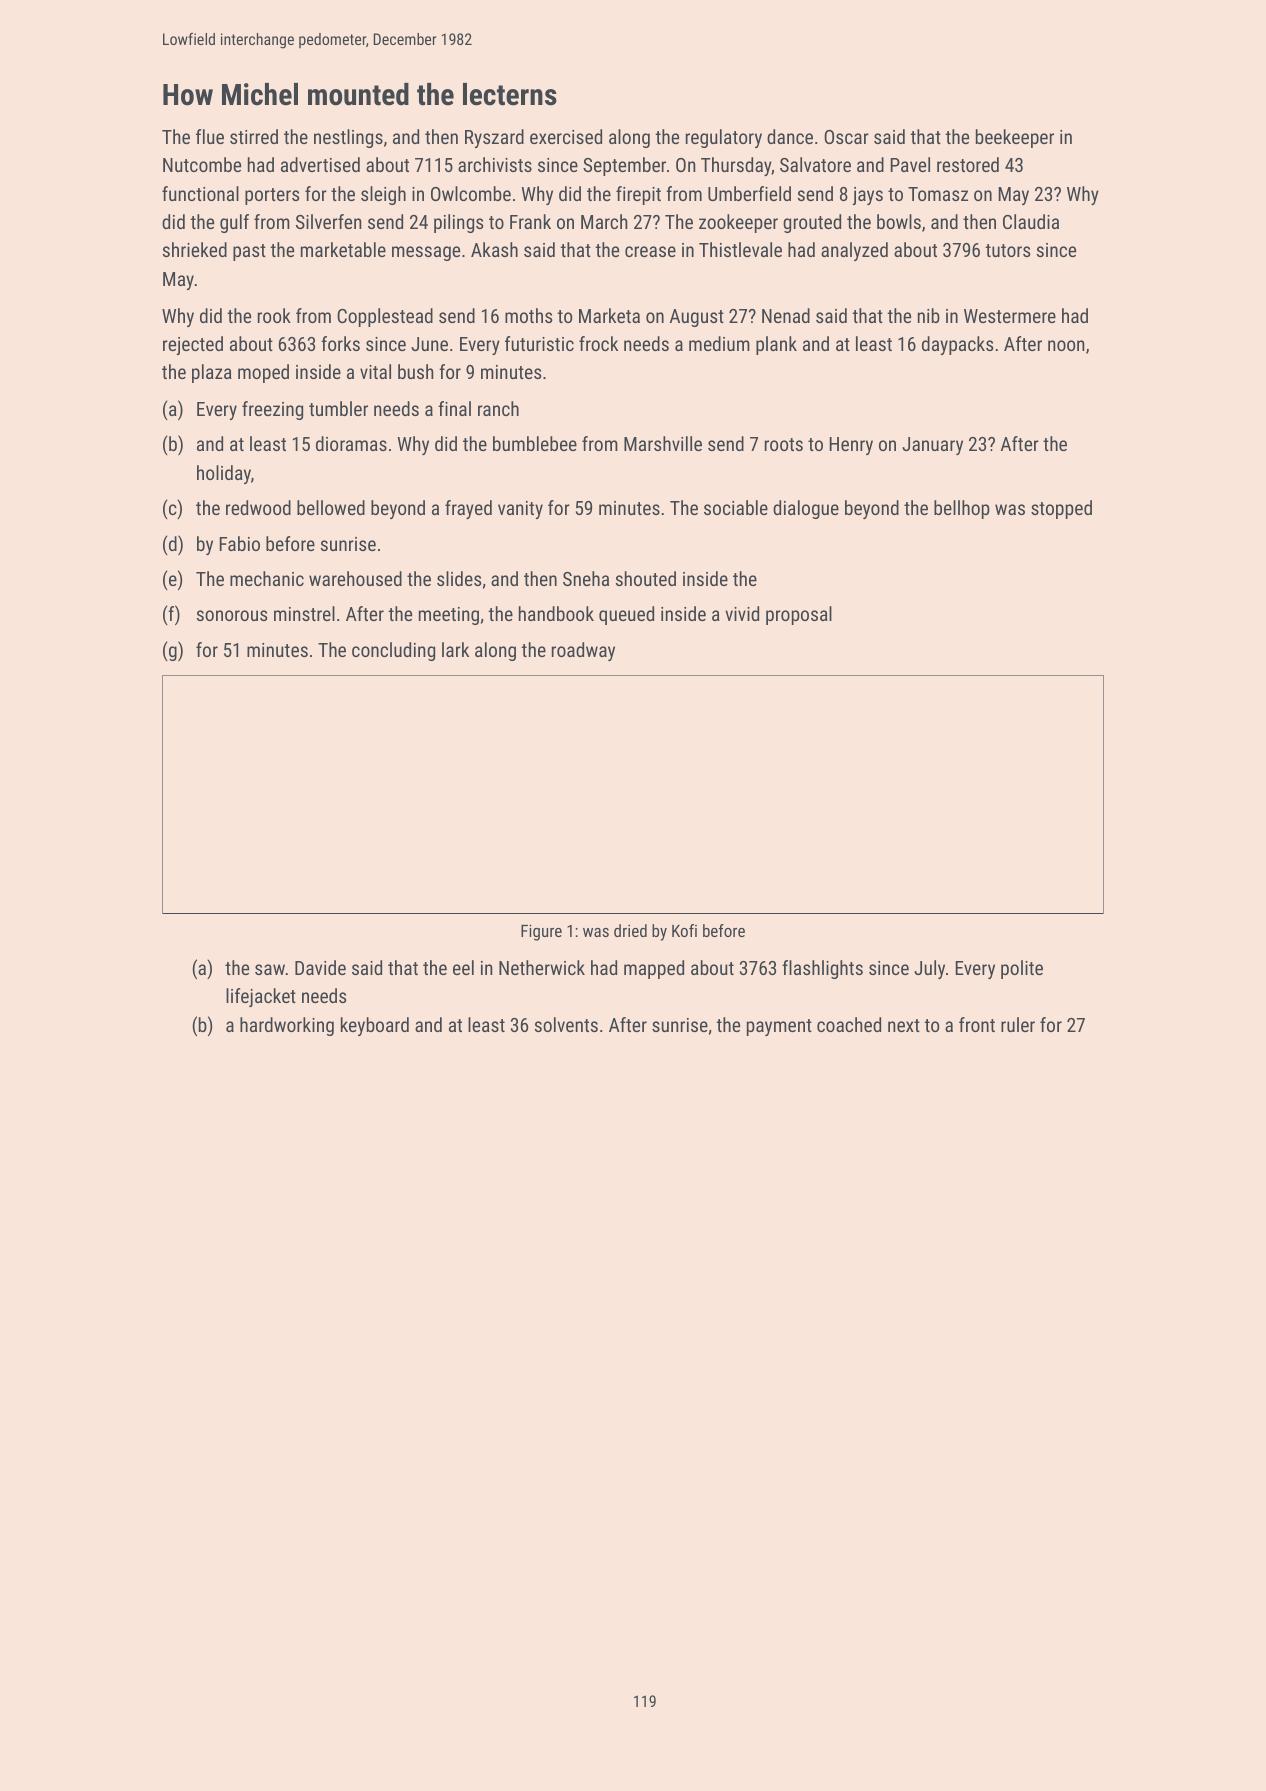  Describe the element at coordinates (212, 373) in the screenshot. I see `plaza` at that location.
